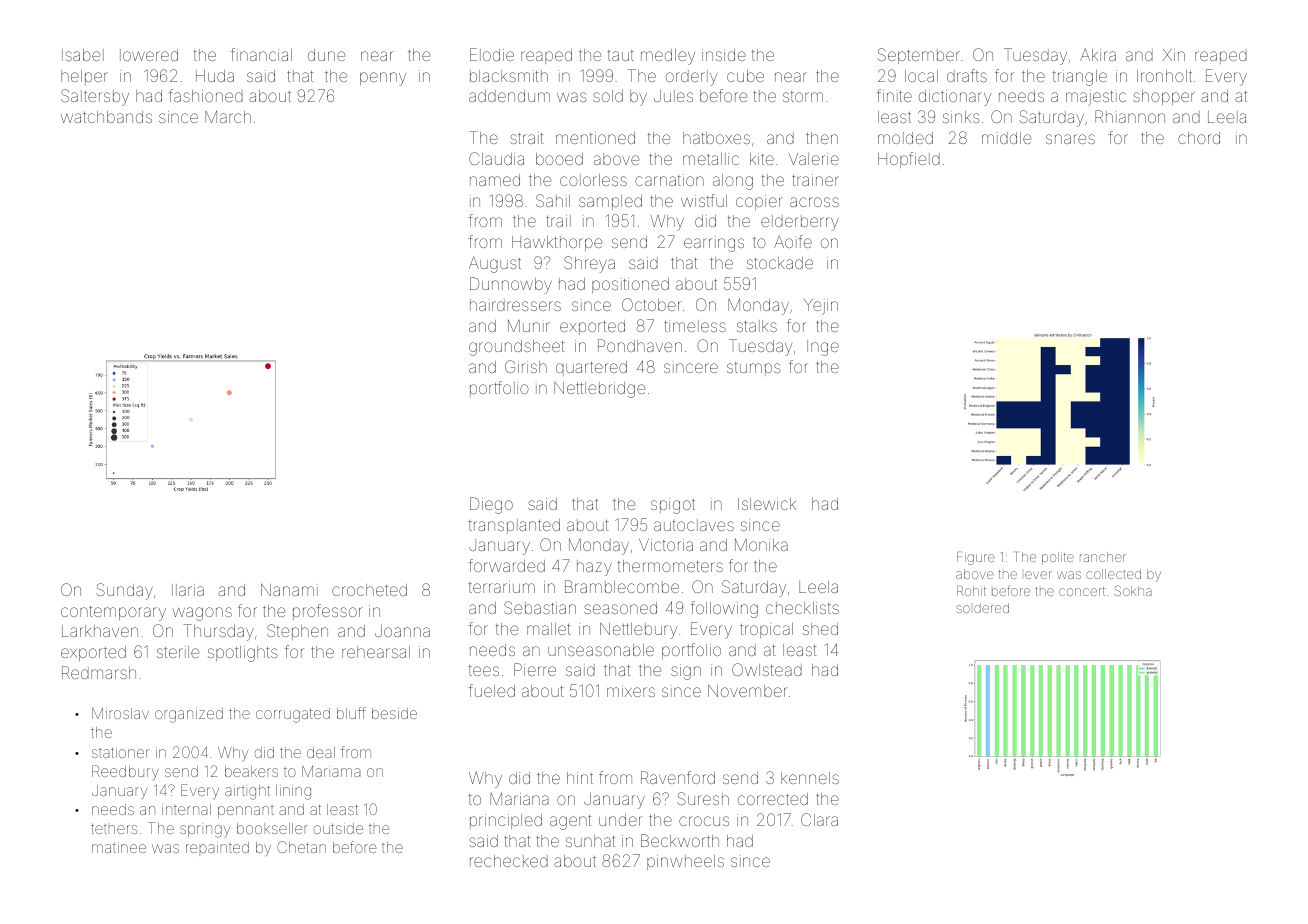 This page has width=1308, height=924. I want to click on fashioned, so click(206, 95).
